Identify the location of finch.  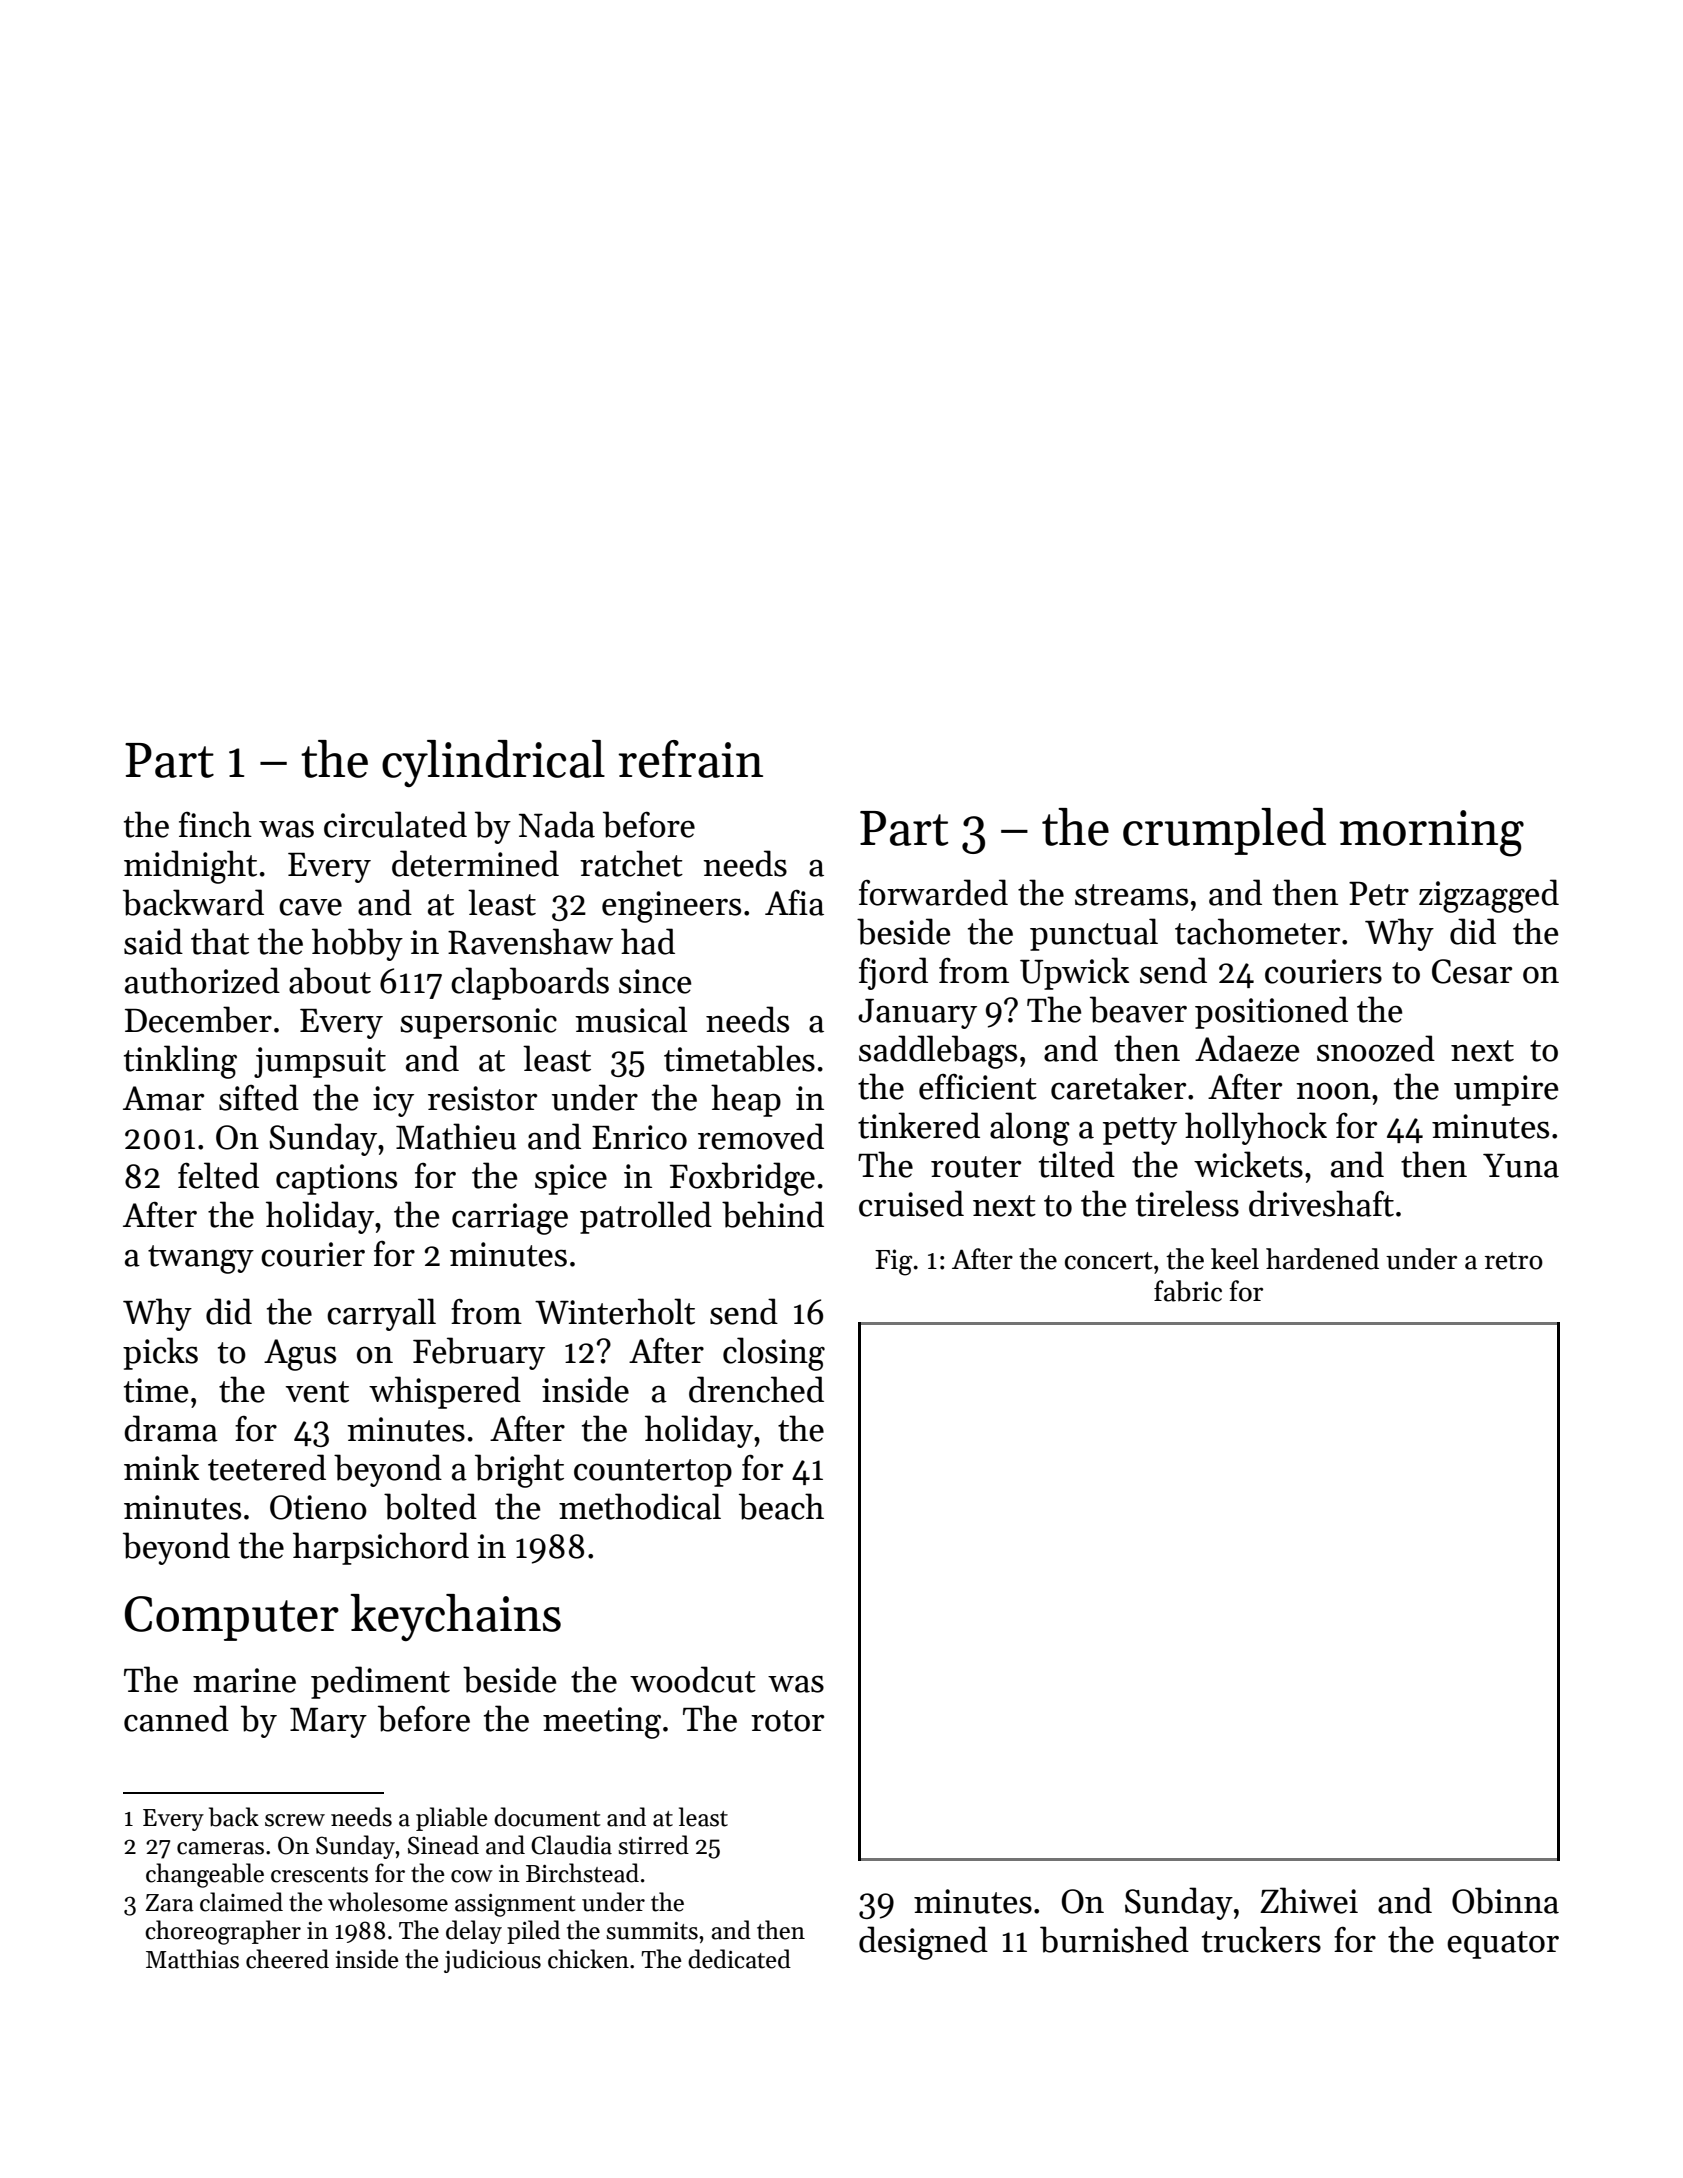
(215, 824).
